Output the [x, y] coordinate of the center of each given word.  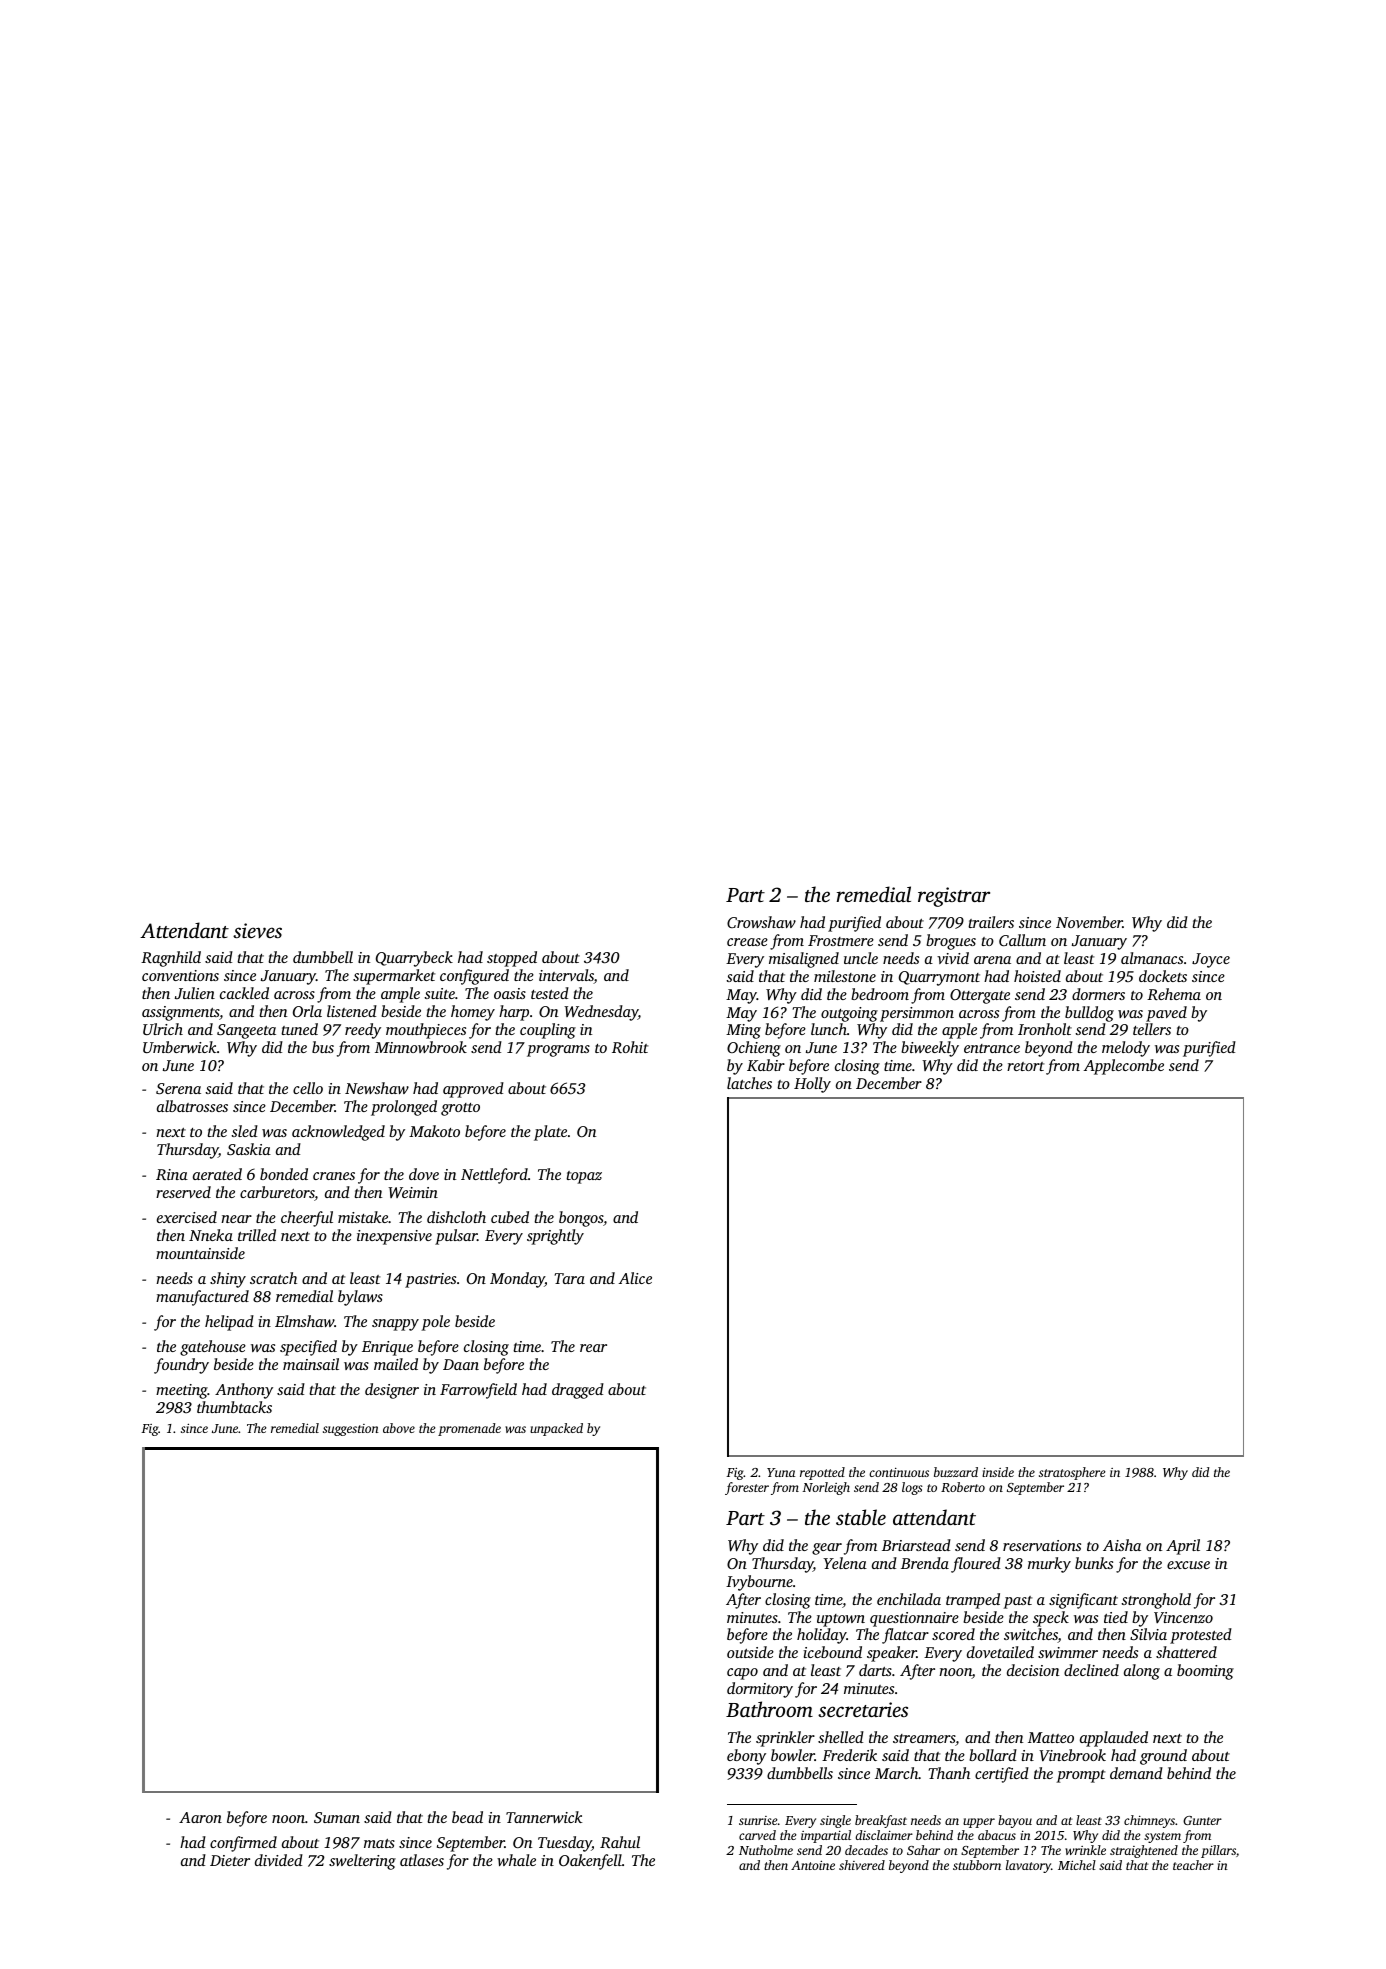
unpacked [556, 1429]
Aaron [200, 1817]
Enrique [387, 1348]
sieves [257, 930]
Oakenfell [590, 1862]
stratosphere [1072, 1473]
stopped [512, 959]
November [1089, 922]
